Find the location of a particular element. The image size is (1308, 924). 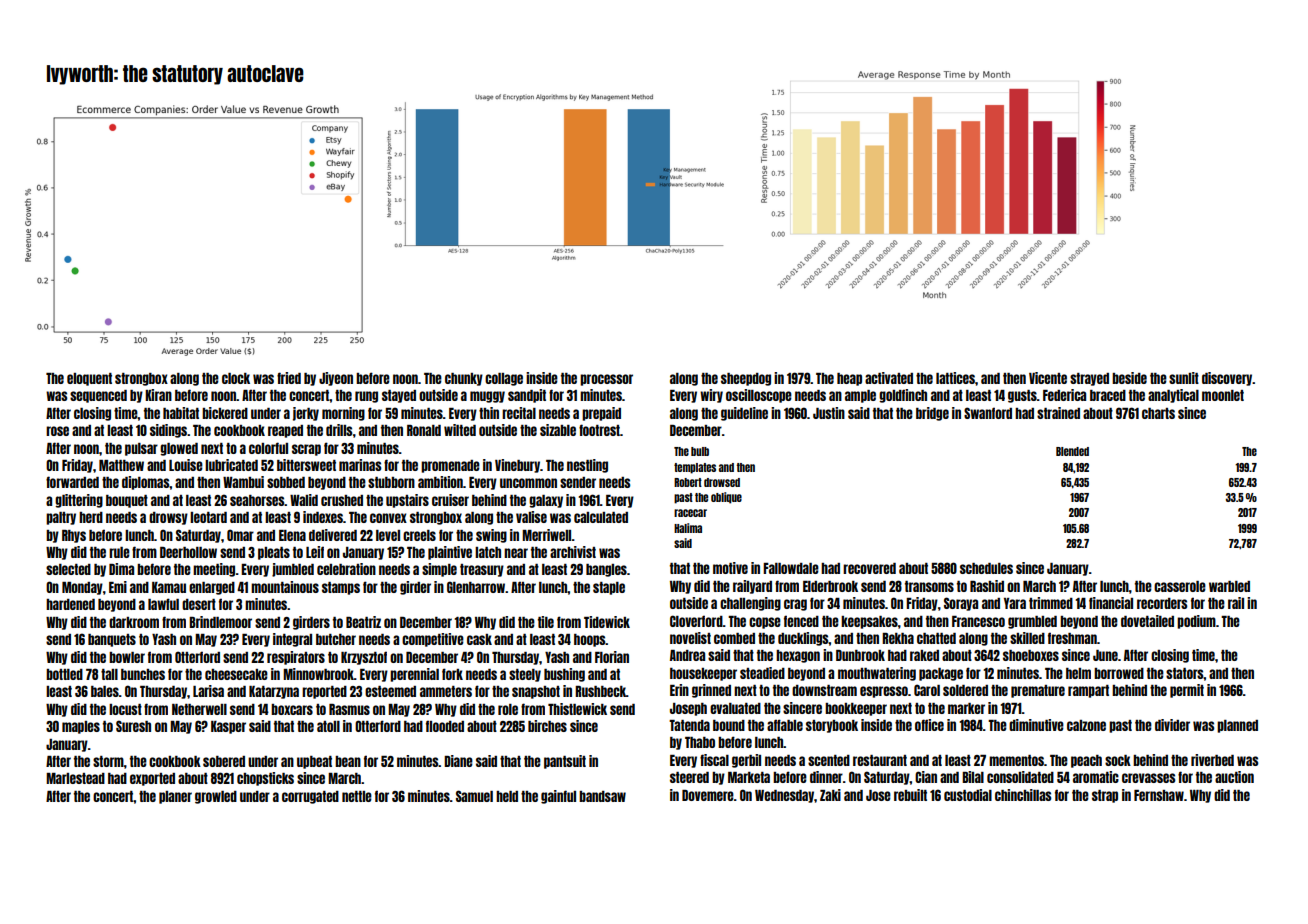

schedules is located at coordinates (986, 568).
